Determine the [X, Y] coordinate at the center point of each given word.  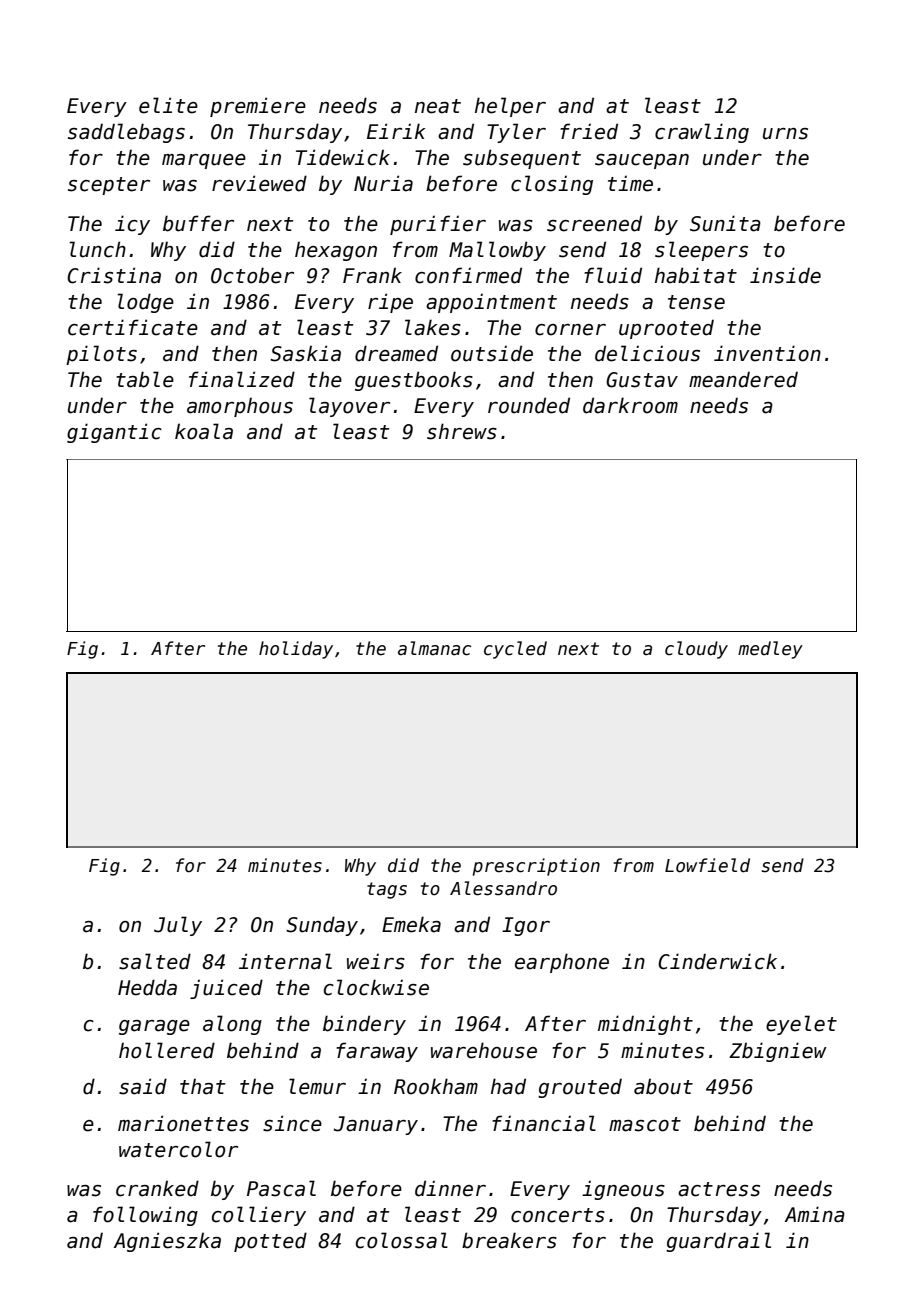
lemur [317, 1086]
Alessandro [503, 888]
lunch [97, 249]
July [178, 926]
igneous [623, 1190]
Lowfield [707, 865]
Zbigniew [778, 1052]
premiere [258, 107]
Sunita [725, 223]
